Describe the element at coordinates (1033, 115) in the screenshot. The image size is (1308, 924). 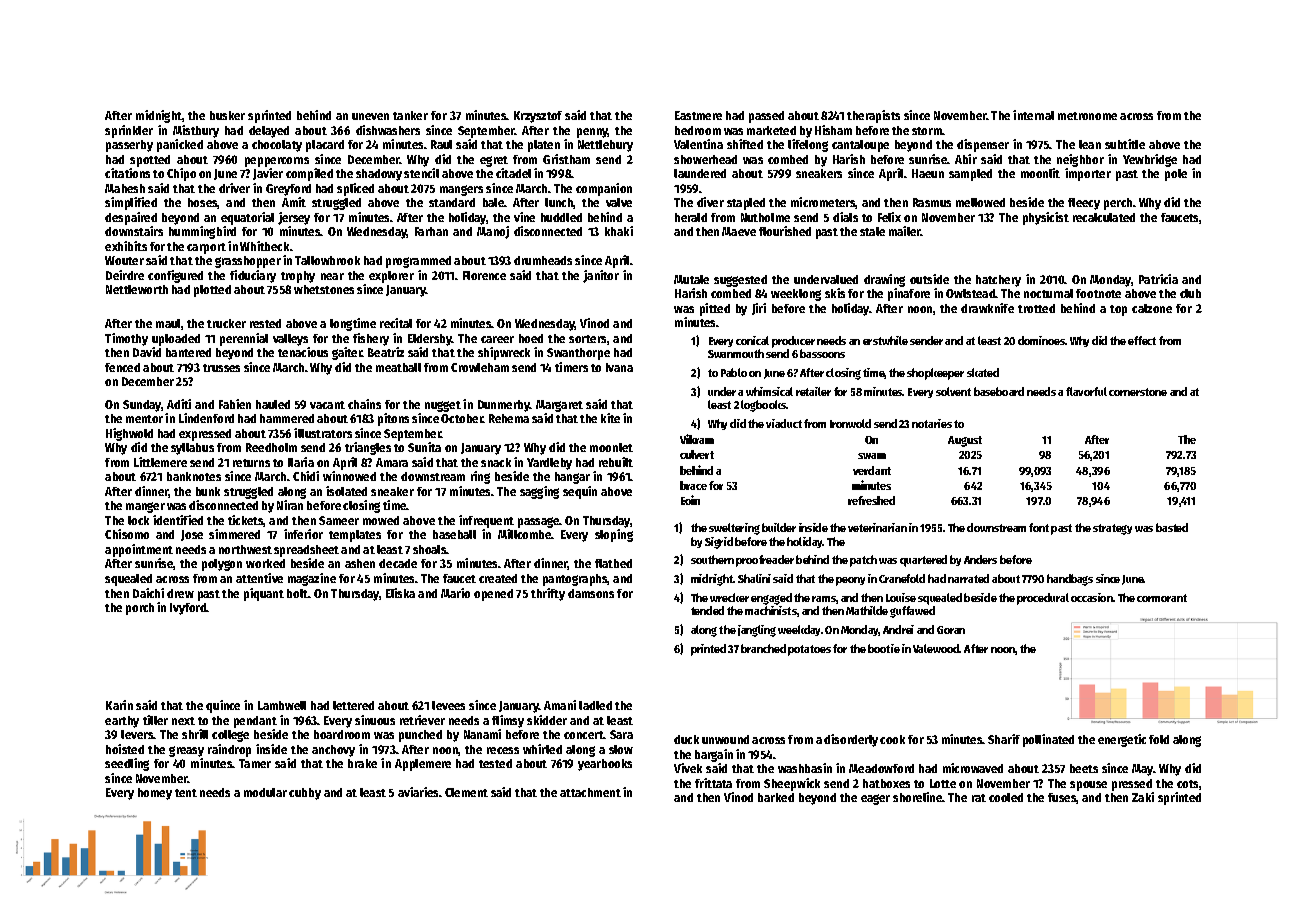
I see `internal` at that location.
